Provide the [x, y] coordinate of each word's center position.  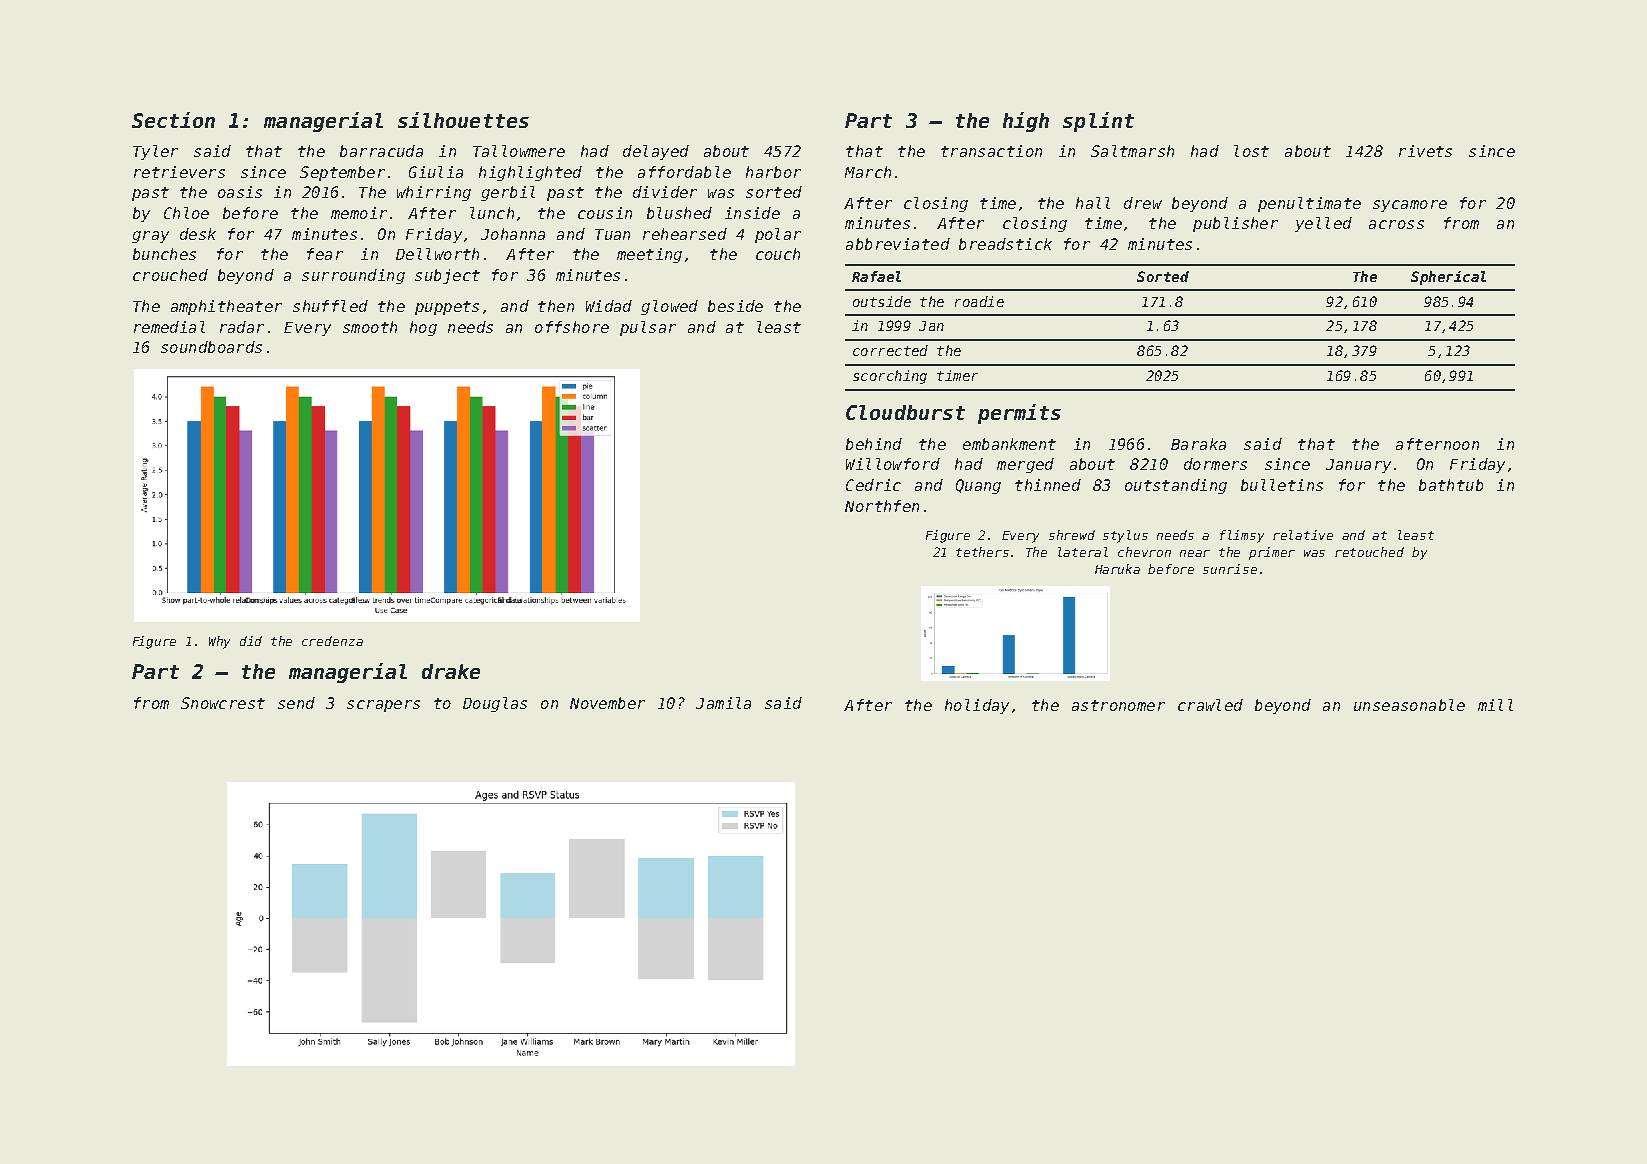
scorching [890, 377]
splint [1098, 122]
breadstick [1005, 244]
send [296, 703]
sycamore [1410, 206]
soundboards [211, 347]
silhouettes [463, 120]
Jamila [723, 703]
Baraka [1198, 444]
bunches [164, 254]
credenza [332, 641]
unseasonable [1409, 705]
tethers [982, 552]
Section [173, 120]
